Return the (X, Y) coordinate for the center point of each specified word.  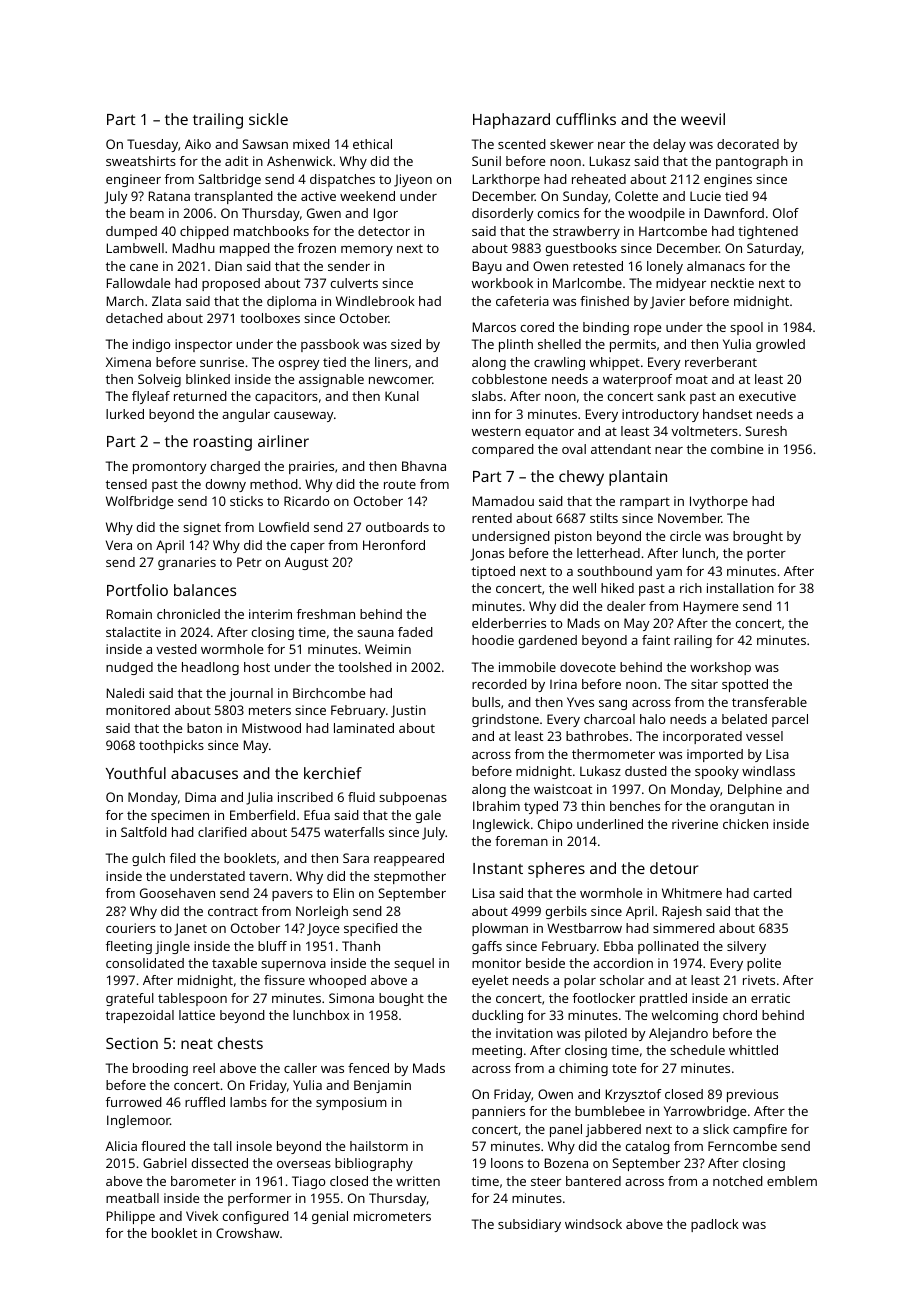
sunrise (222, 362)
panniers (498, 1112)
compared (503, 450)
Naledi (125, 693)
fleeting (129, 947)
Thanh (361, 946)
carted (773, 893)
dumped (131, 232)
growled (780, 345)
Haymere (711, 607)
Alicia (121, 1146)
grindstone (505, 720)
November (690, 518)
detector (384, 231)
